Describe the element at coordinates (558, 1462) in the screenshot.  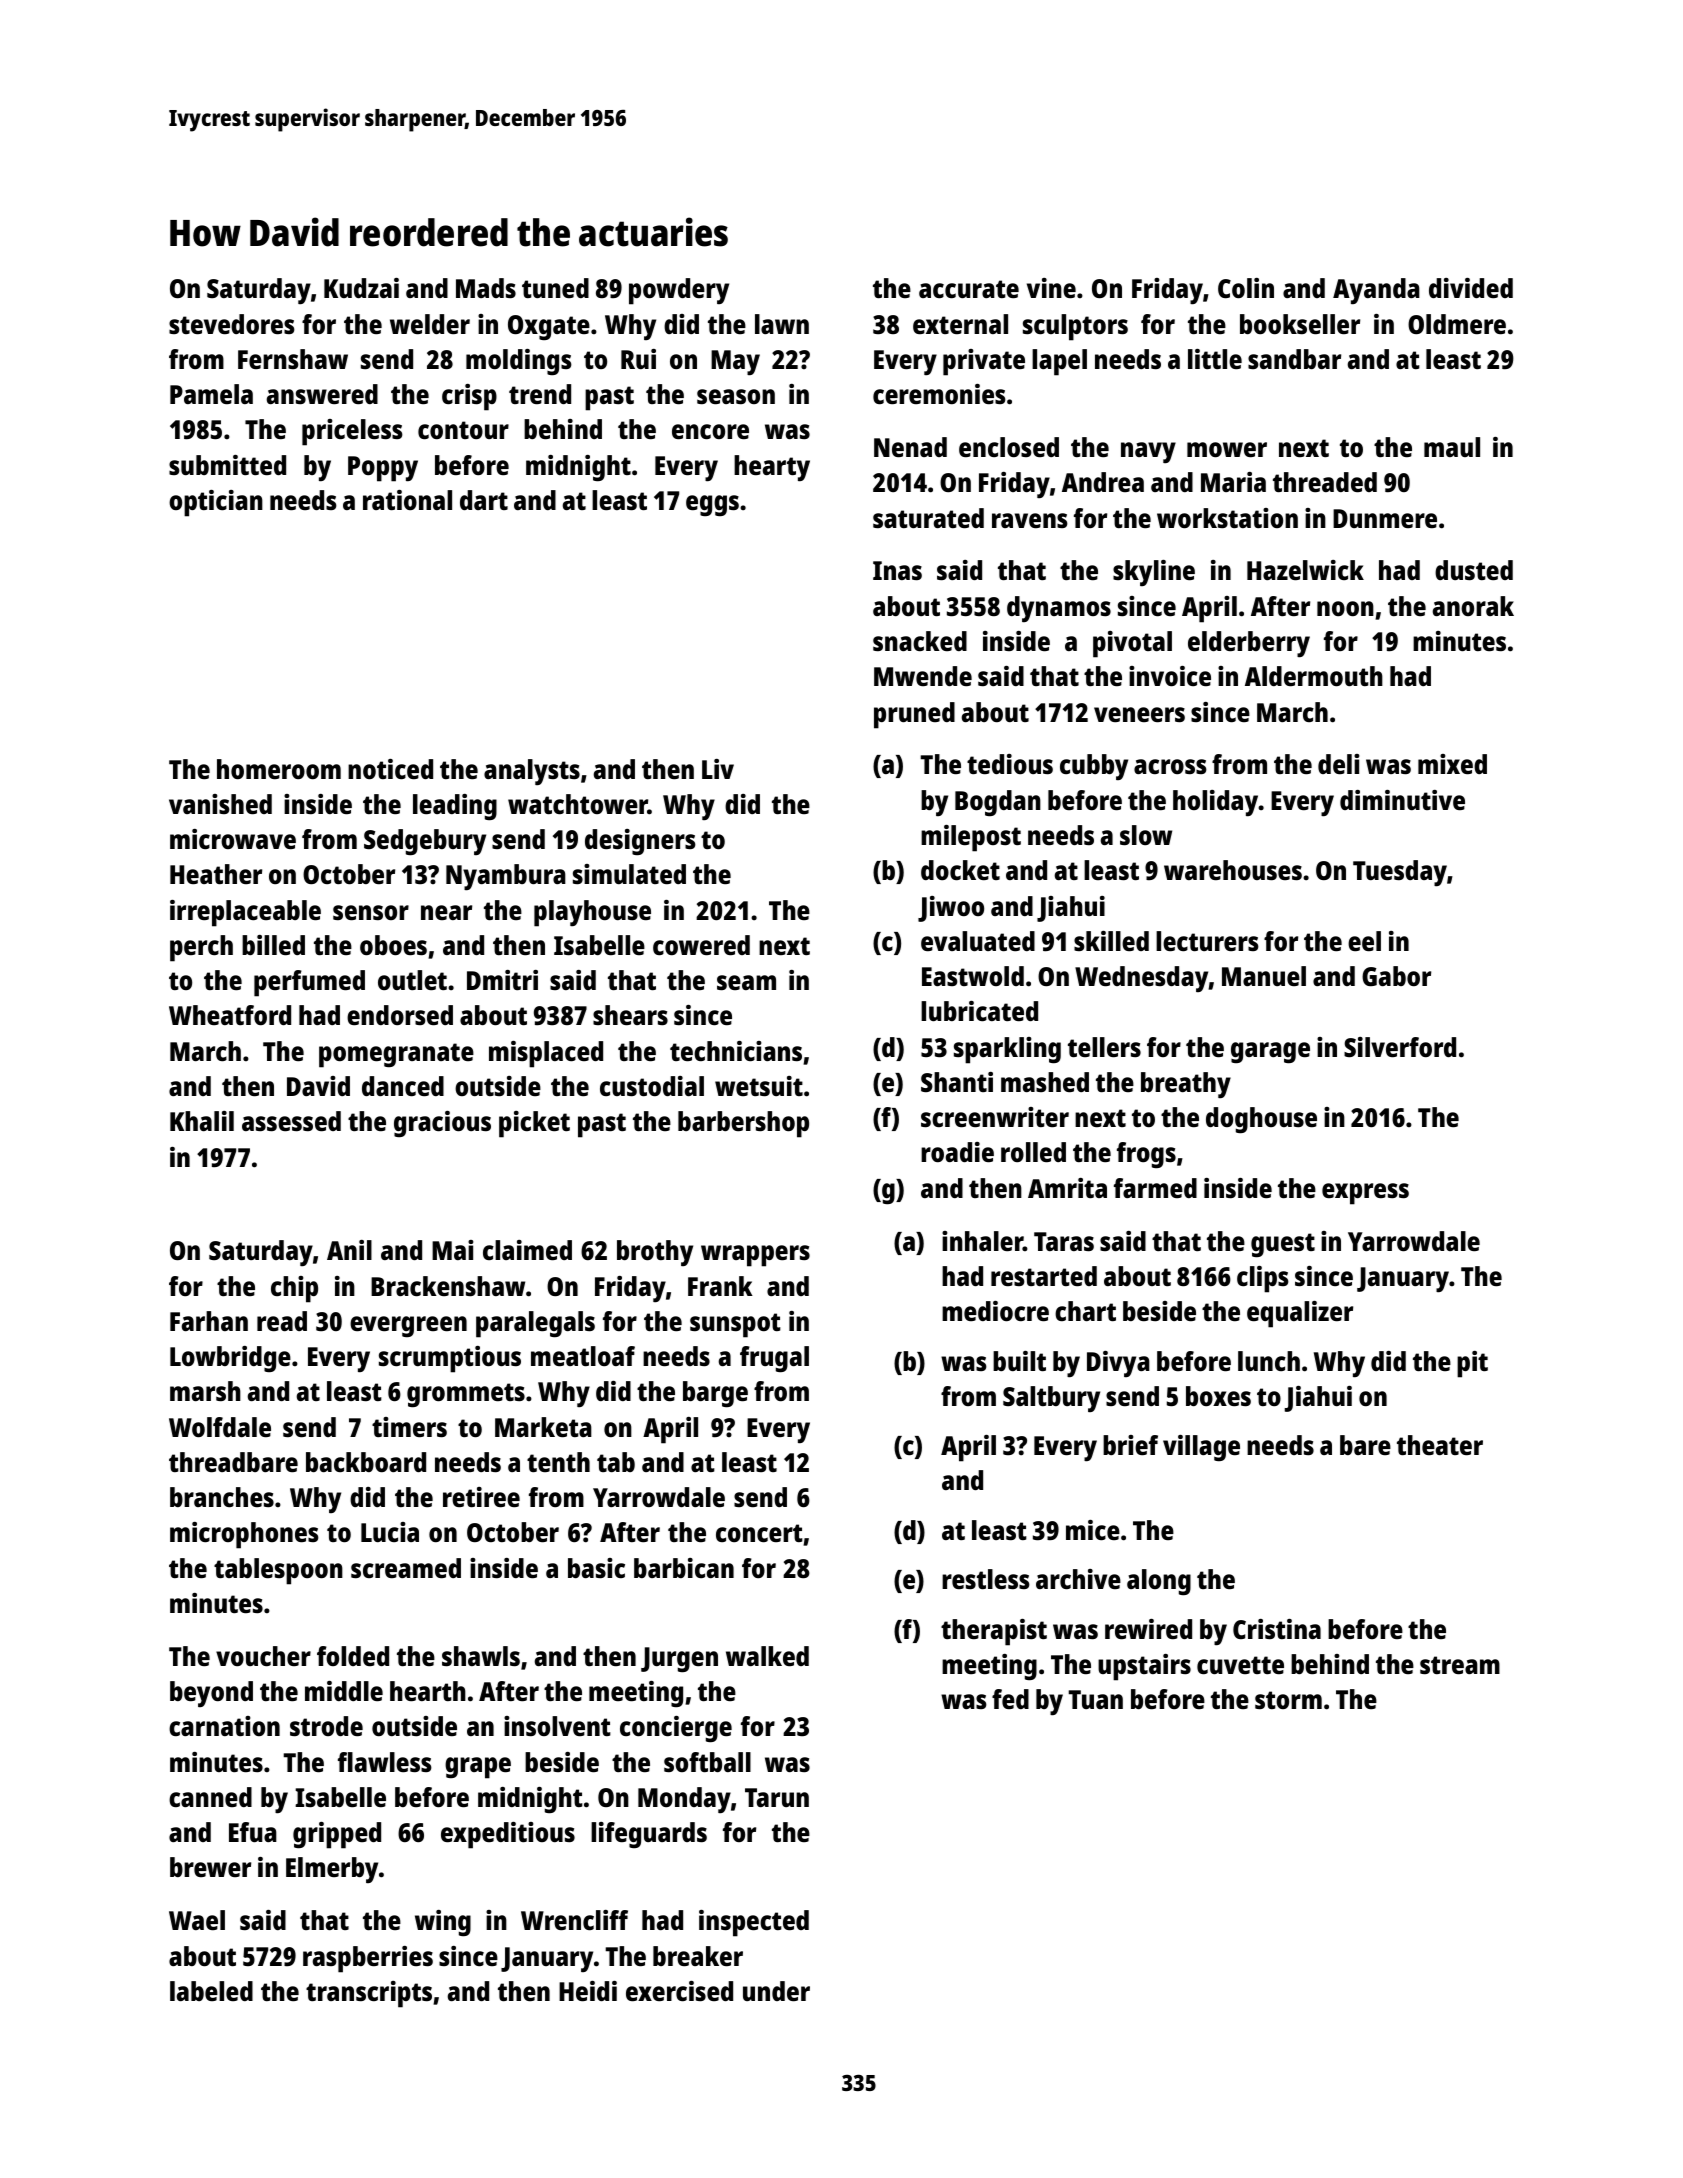
I see `tenth` at that location.
